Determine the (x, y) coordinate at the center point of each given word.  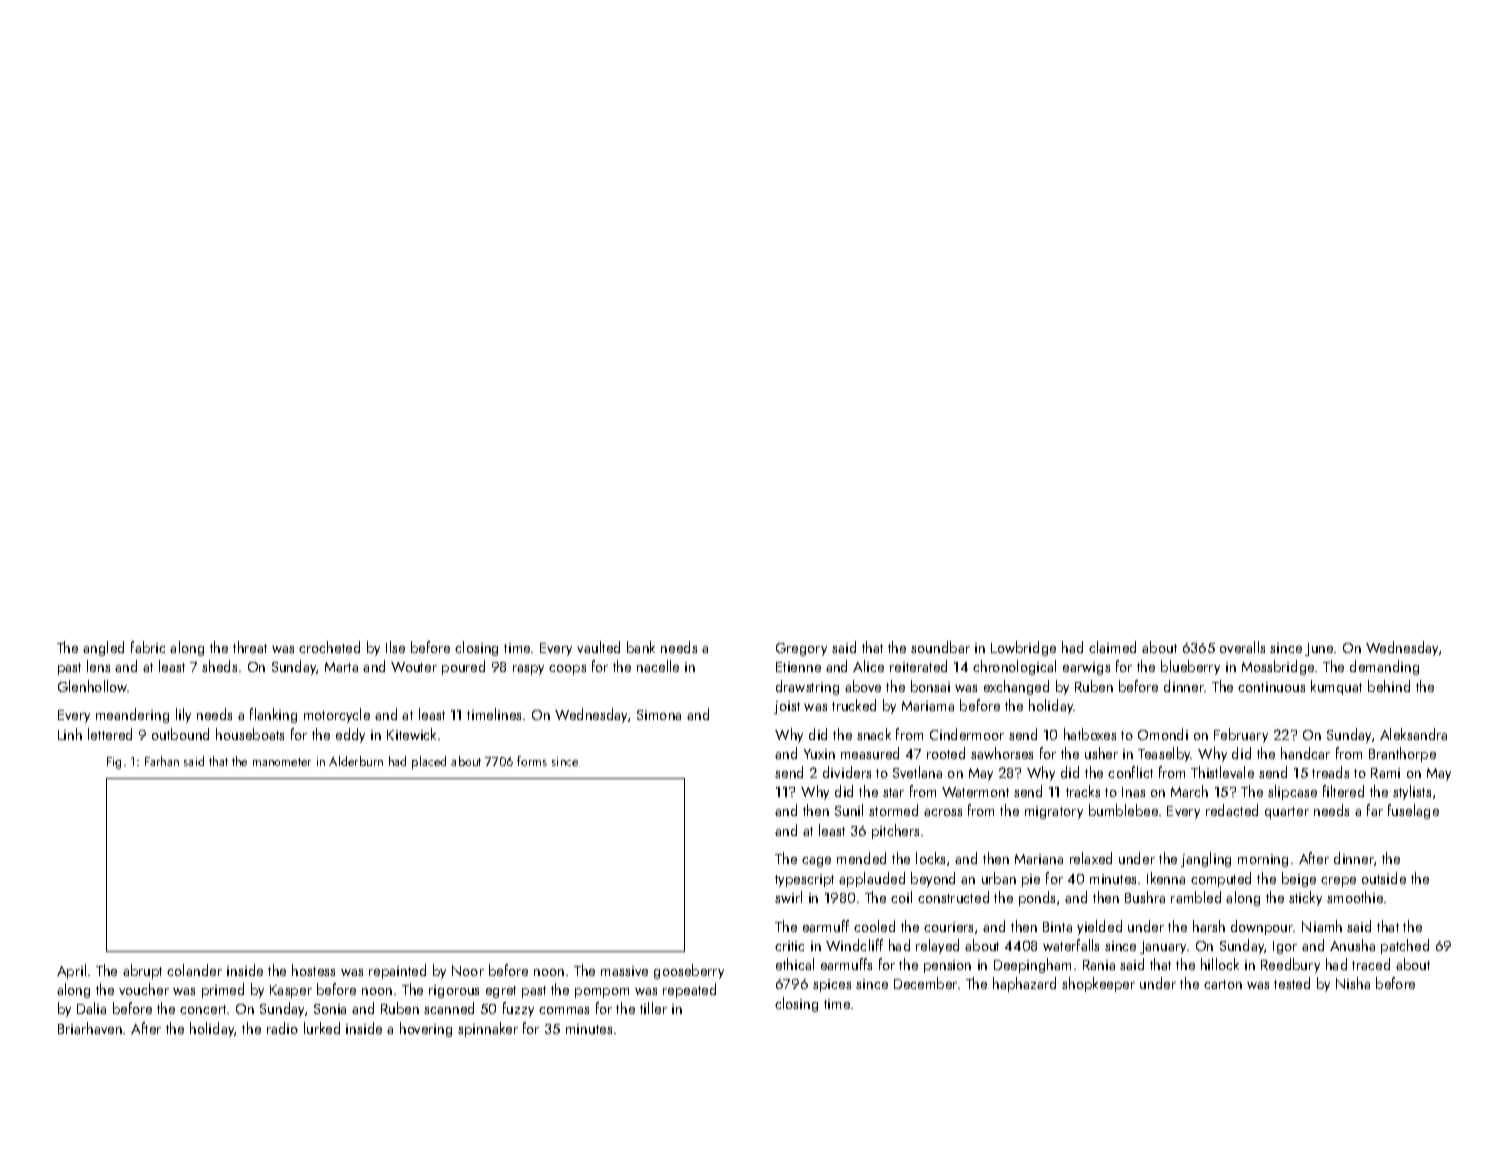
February (1241, 735)
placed (429, 762)
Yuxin (819, 754)
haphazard (1024, 984)
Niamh (1322, 926)
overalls (1242, 647)
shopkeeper (1098, 984)
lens (98, 666)
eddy (350, 735)
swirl (788, 897)
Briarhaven (90, 1028)
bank (641, 647)
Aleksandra (1413, 734)
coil (901, 897)
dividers (847, 772)
